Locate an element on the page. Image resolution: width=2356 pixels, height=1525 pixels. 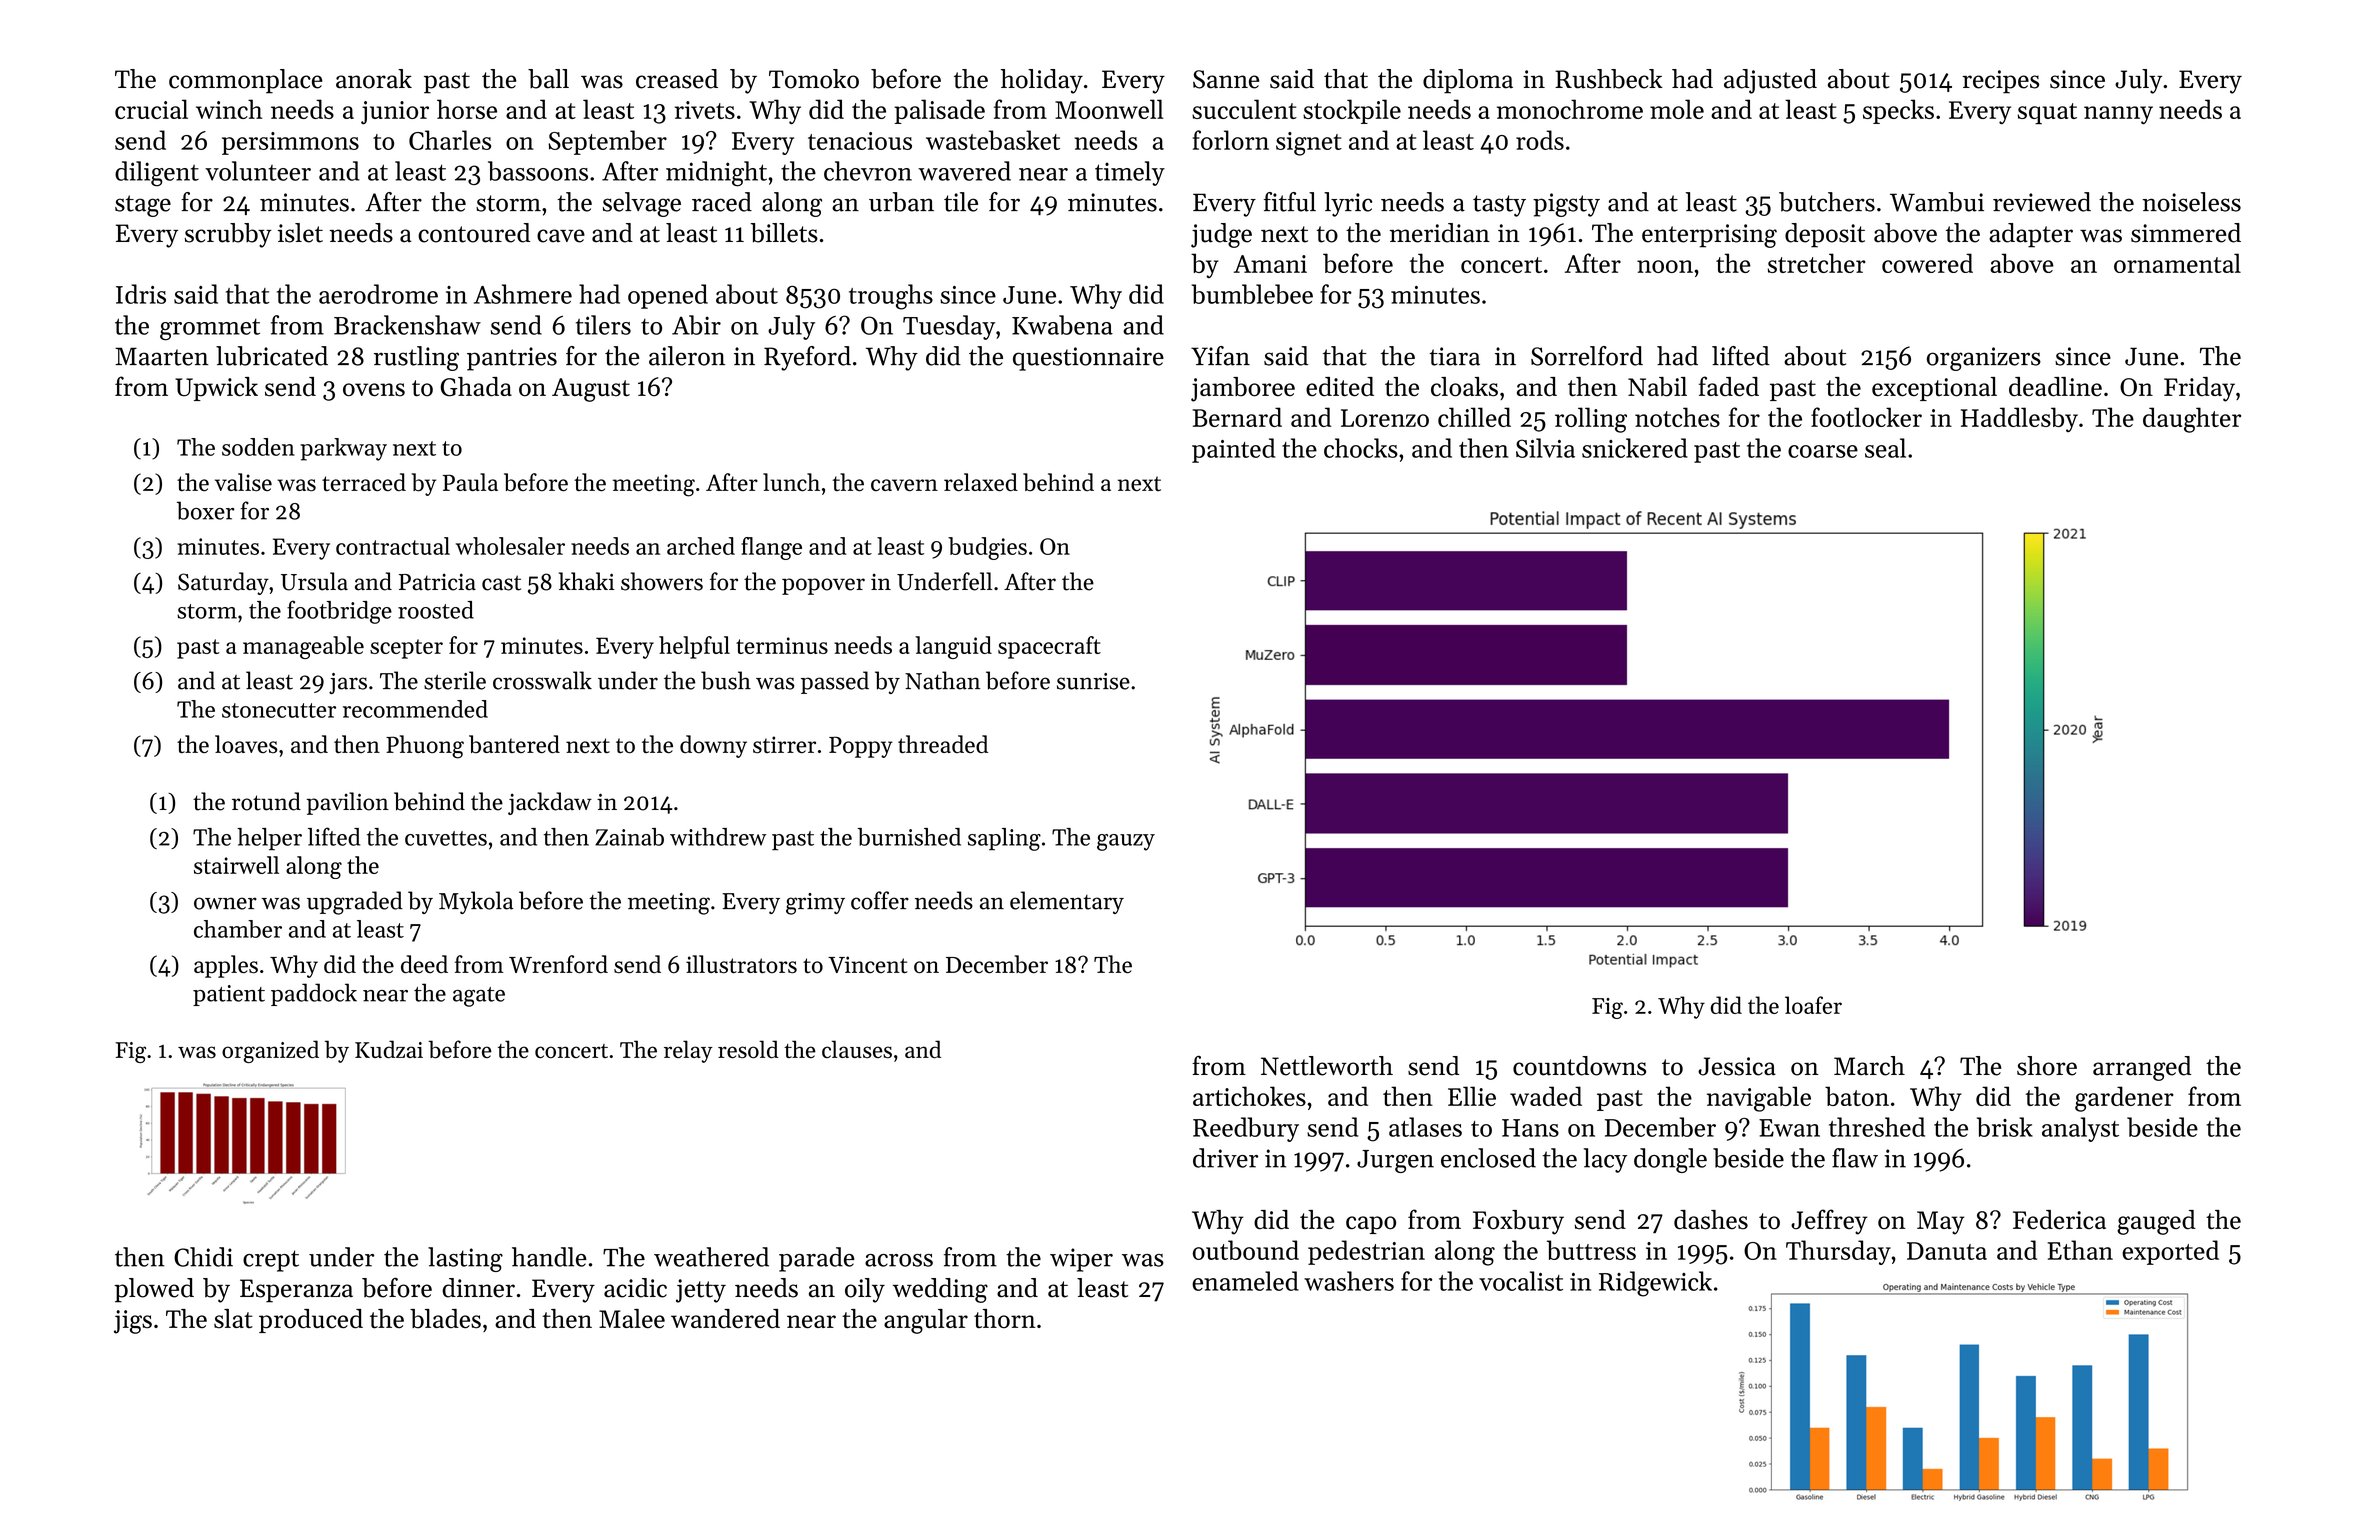
deed is located at coordinates (424, 964).
